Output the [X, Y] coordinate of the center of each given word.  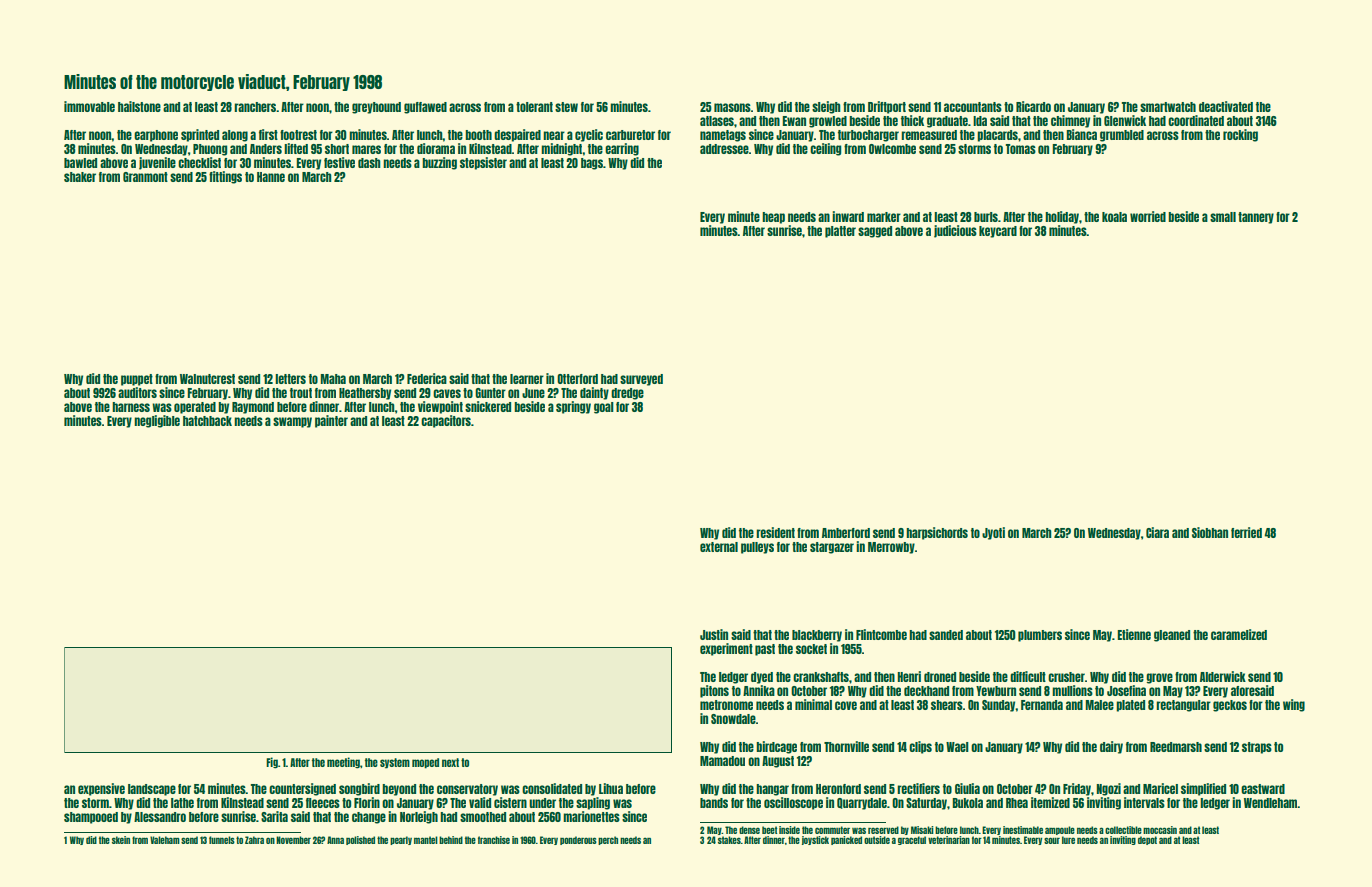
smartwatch [1168, 107]
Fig [272, 763]
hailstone [139, 106]
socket [811, 649]
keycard [998, 232]
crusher [1066, 677]
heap [774, 218]
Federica [427, 378]
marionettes [592, 816]
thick [912, 120]
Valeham [165, 840]
